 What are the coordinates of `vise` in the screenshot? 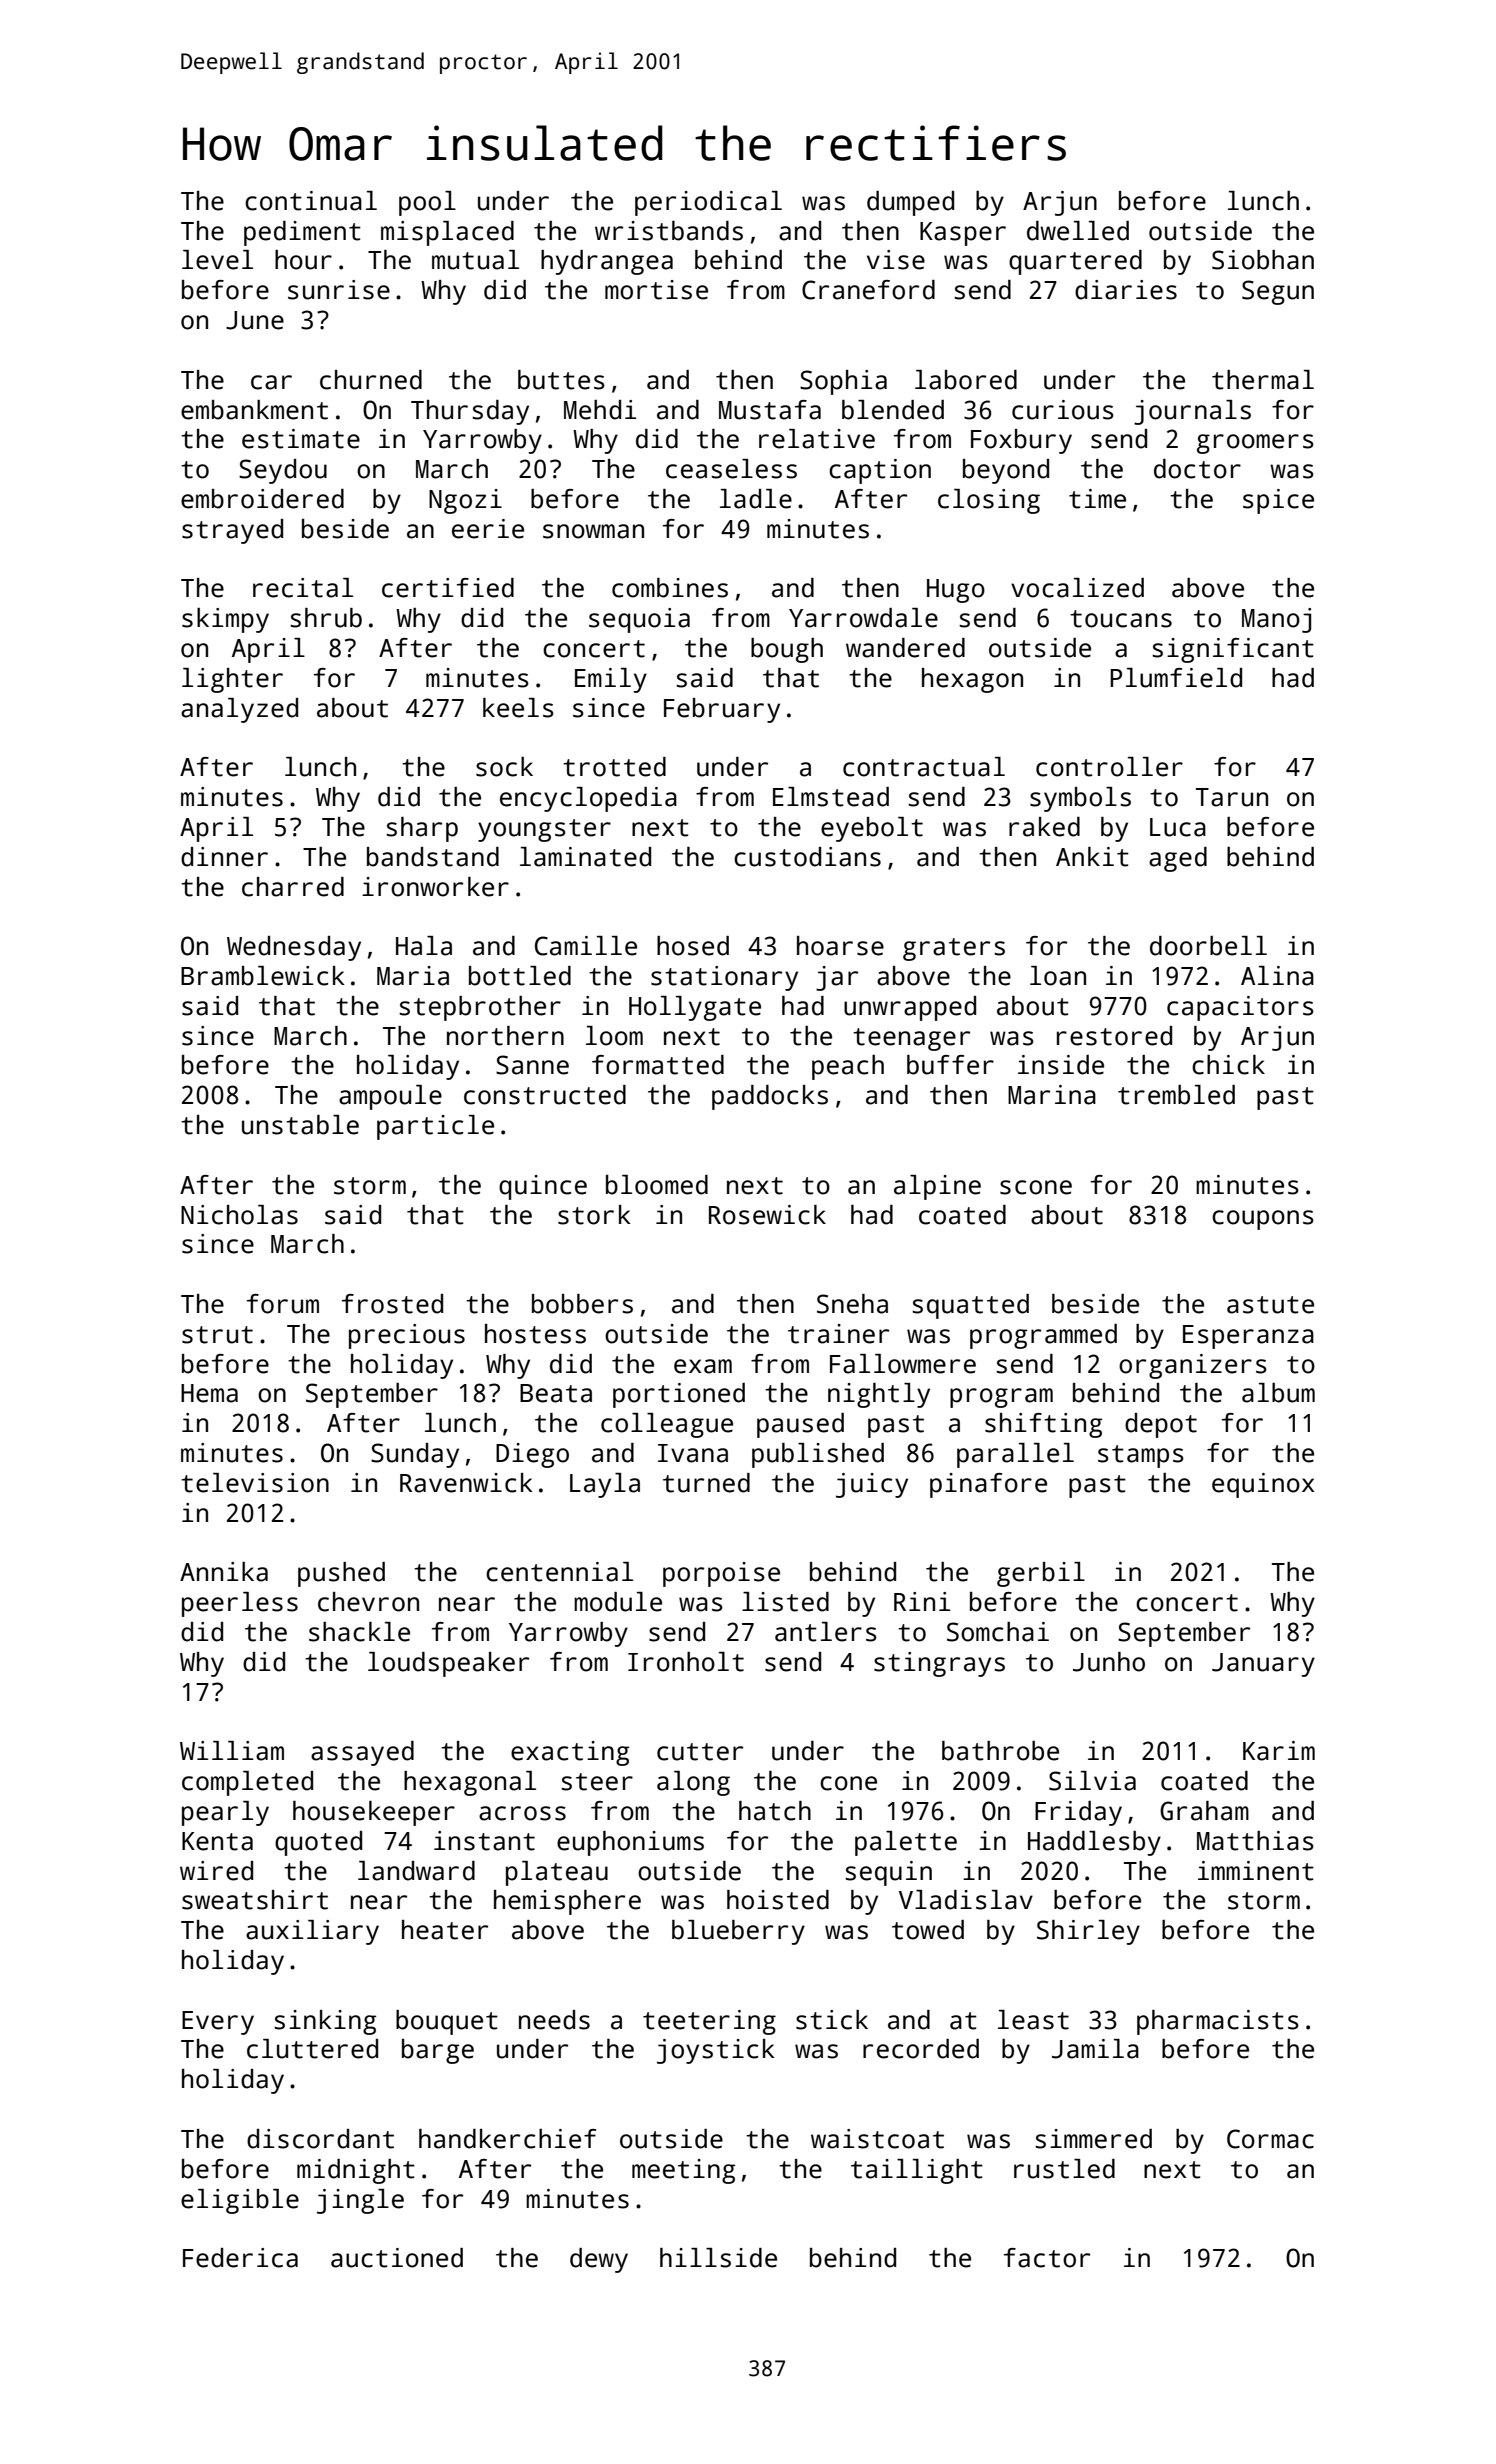 It's located at (896, 260).
